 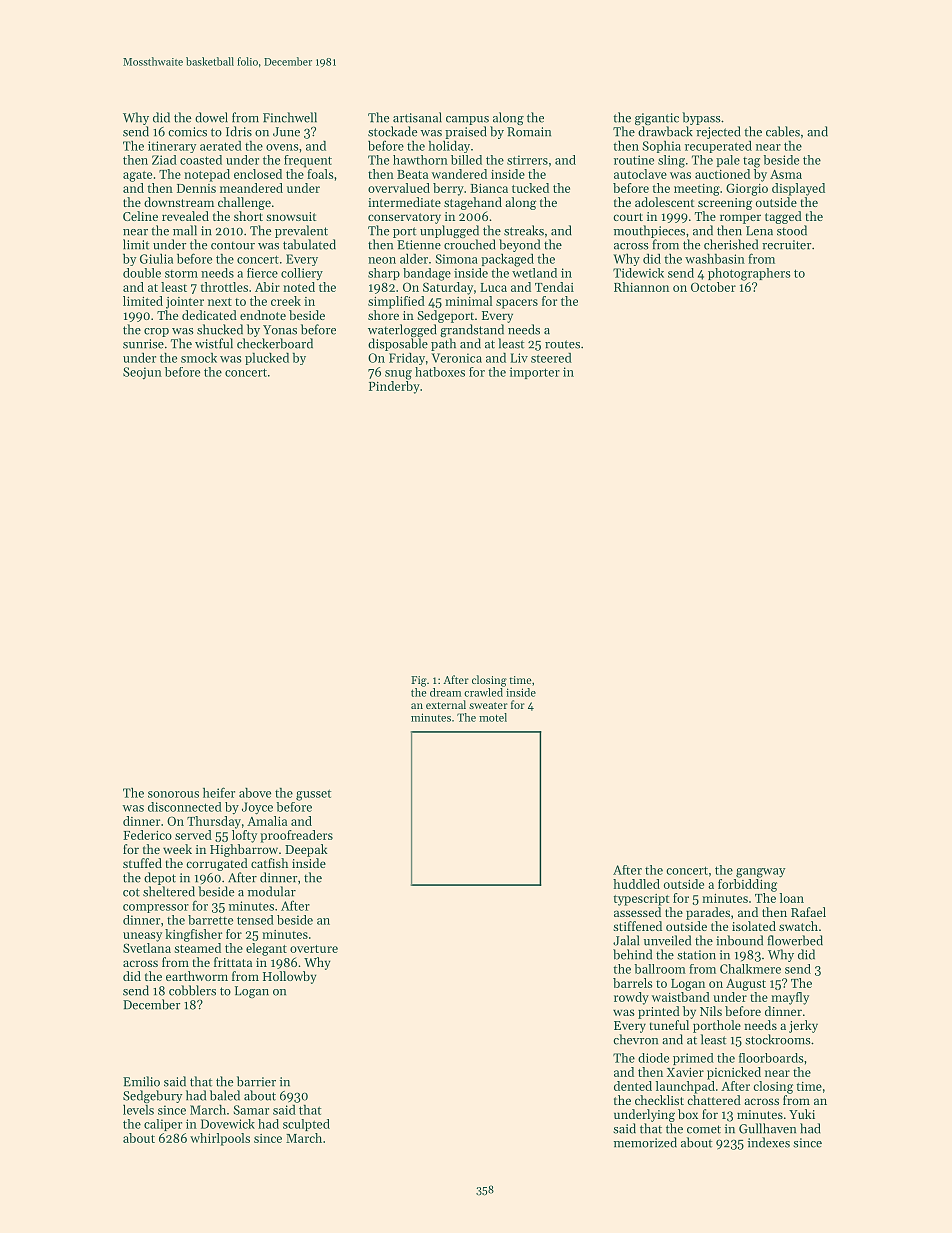 What do you see at coordinates (445, 692) in the screenshot?
I see `dream` at bounding box center [445, 692].
